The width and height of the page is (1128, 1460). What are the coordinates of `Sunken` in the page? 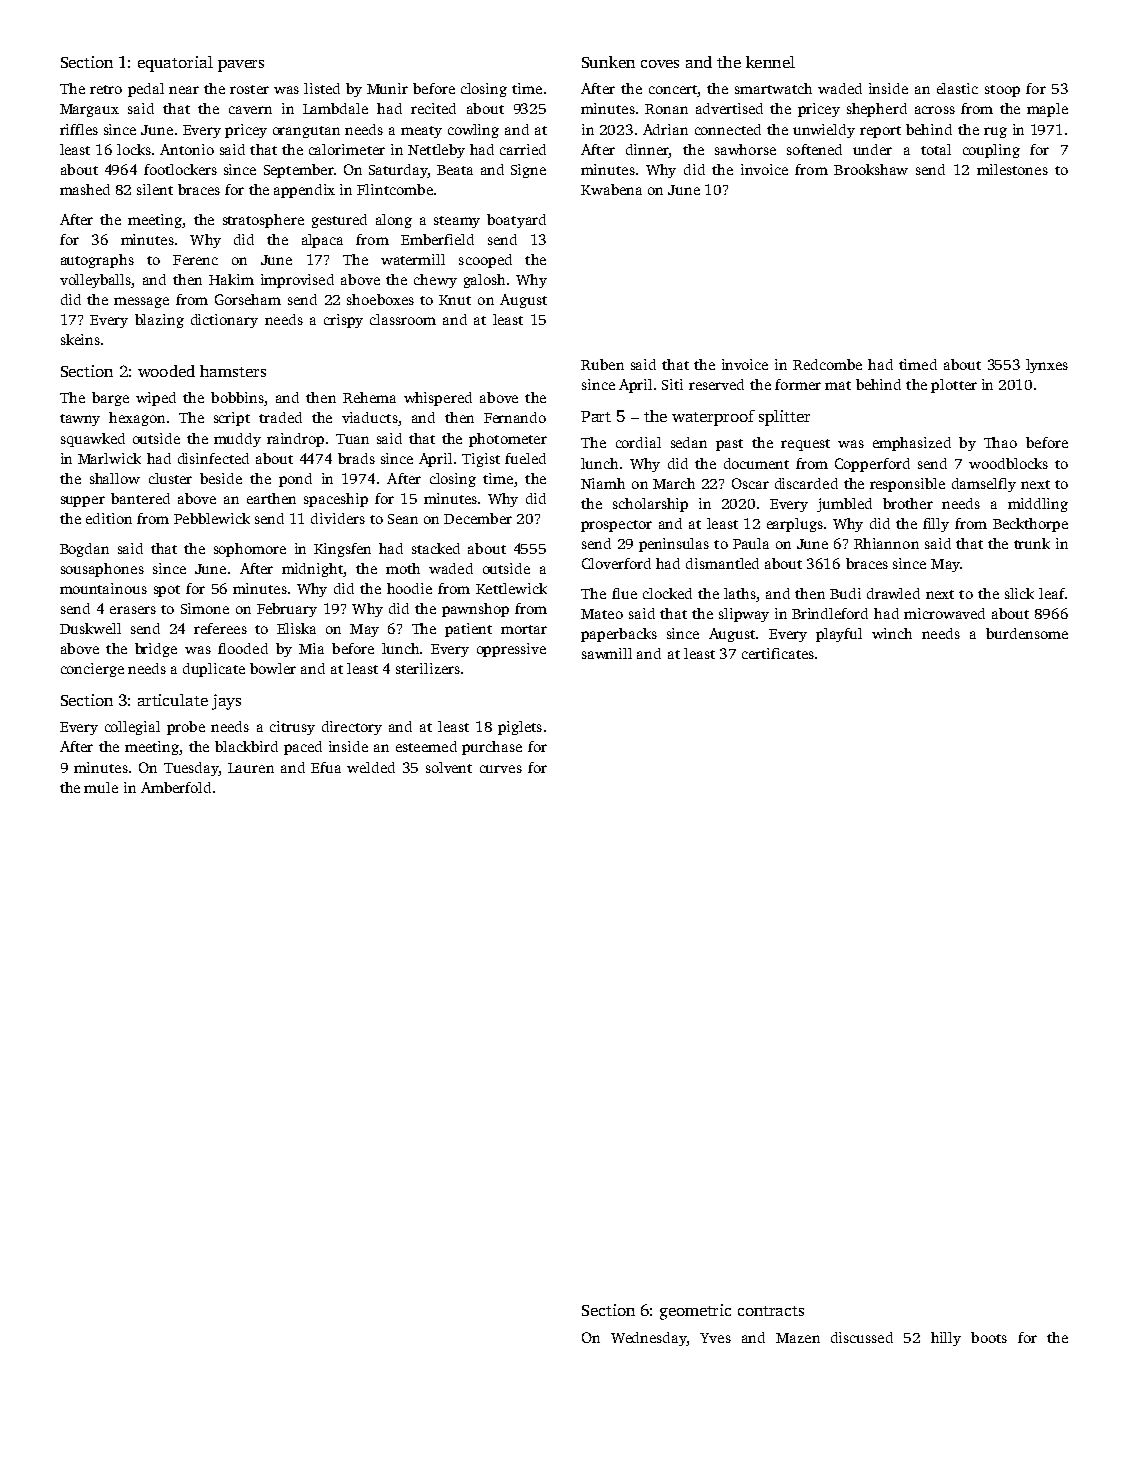 It's located at (608, 62).
